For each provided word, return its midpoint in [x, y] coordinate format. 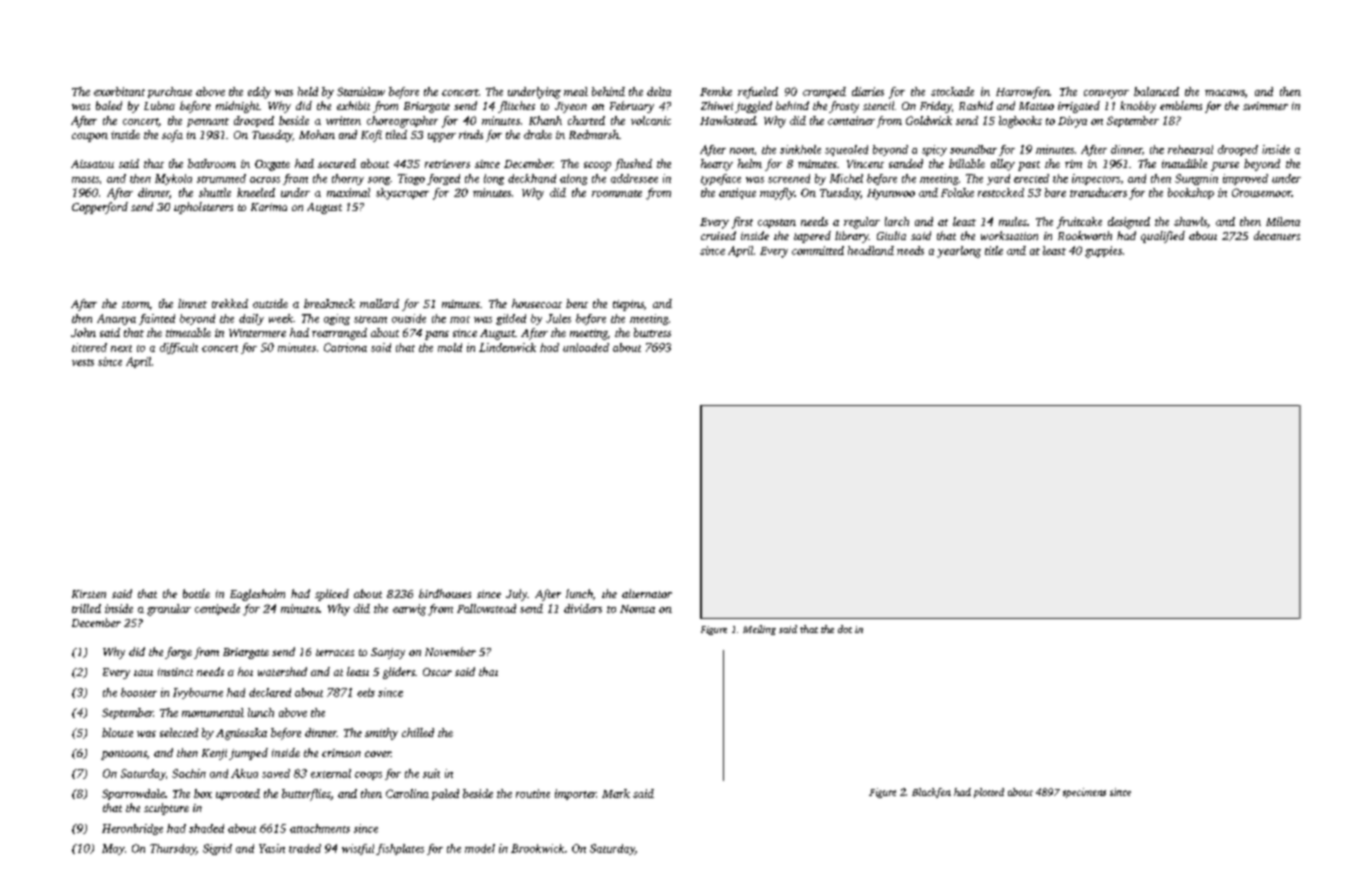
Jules [558, 318]
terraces [335, 652]
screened [789, 178]
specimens [1084, 793]
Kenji [214, 754]
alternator [647, 593]
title [994, 250]
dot [845, 629]
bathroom [212, 163]
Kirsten [89, 594]
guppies [1103, 252]
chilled [418, 732]
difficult [179, 348]
